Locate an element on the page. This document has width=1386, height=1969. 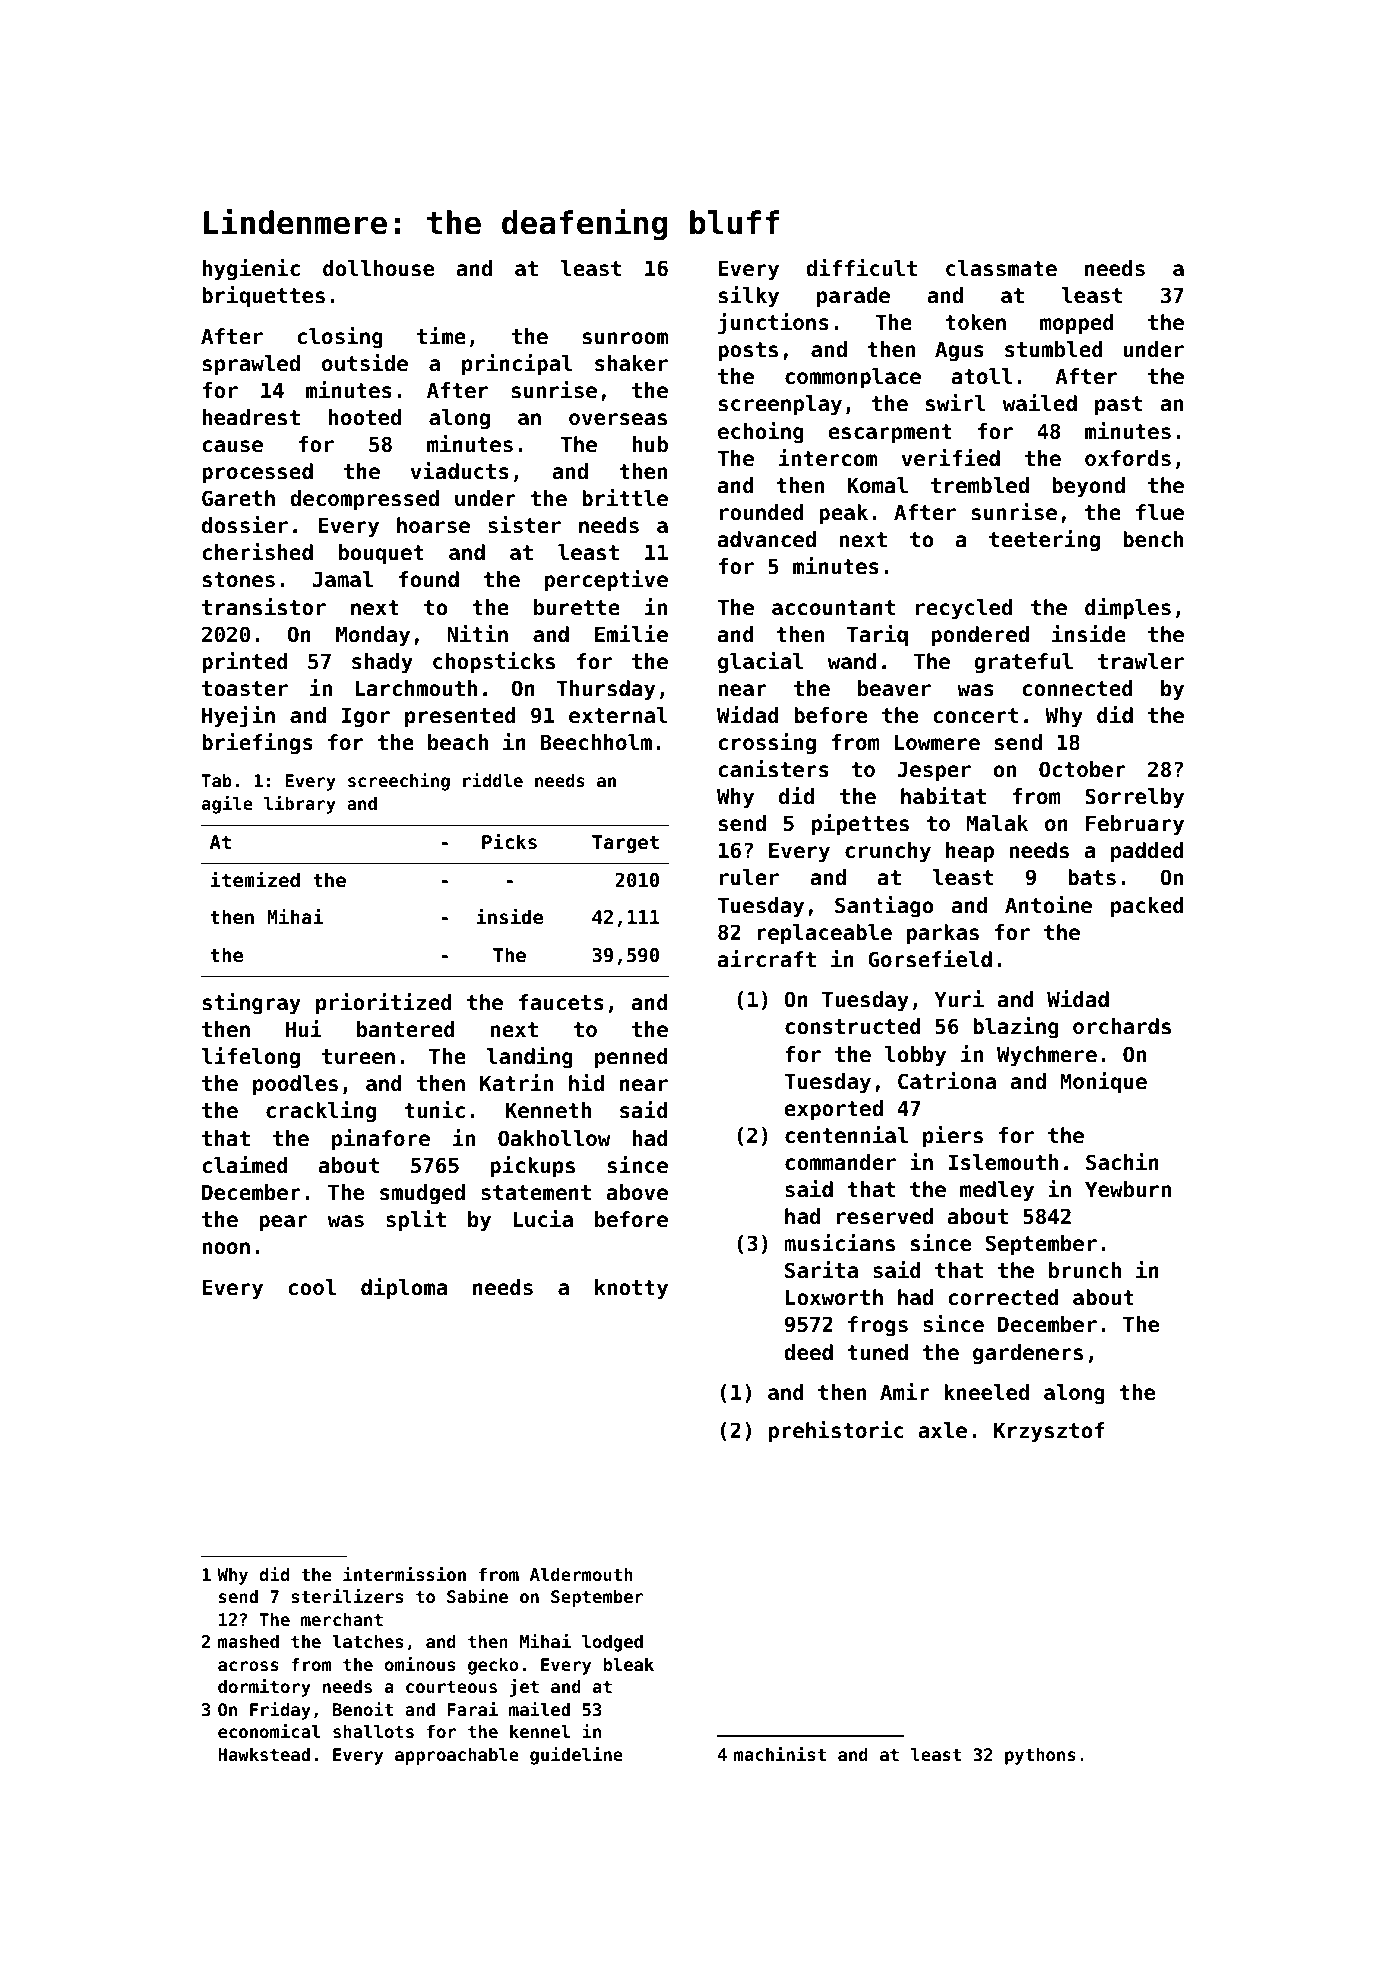
rounded is located at coordinates (762, 512).
